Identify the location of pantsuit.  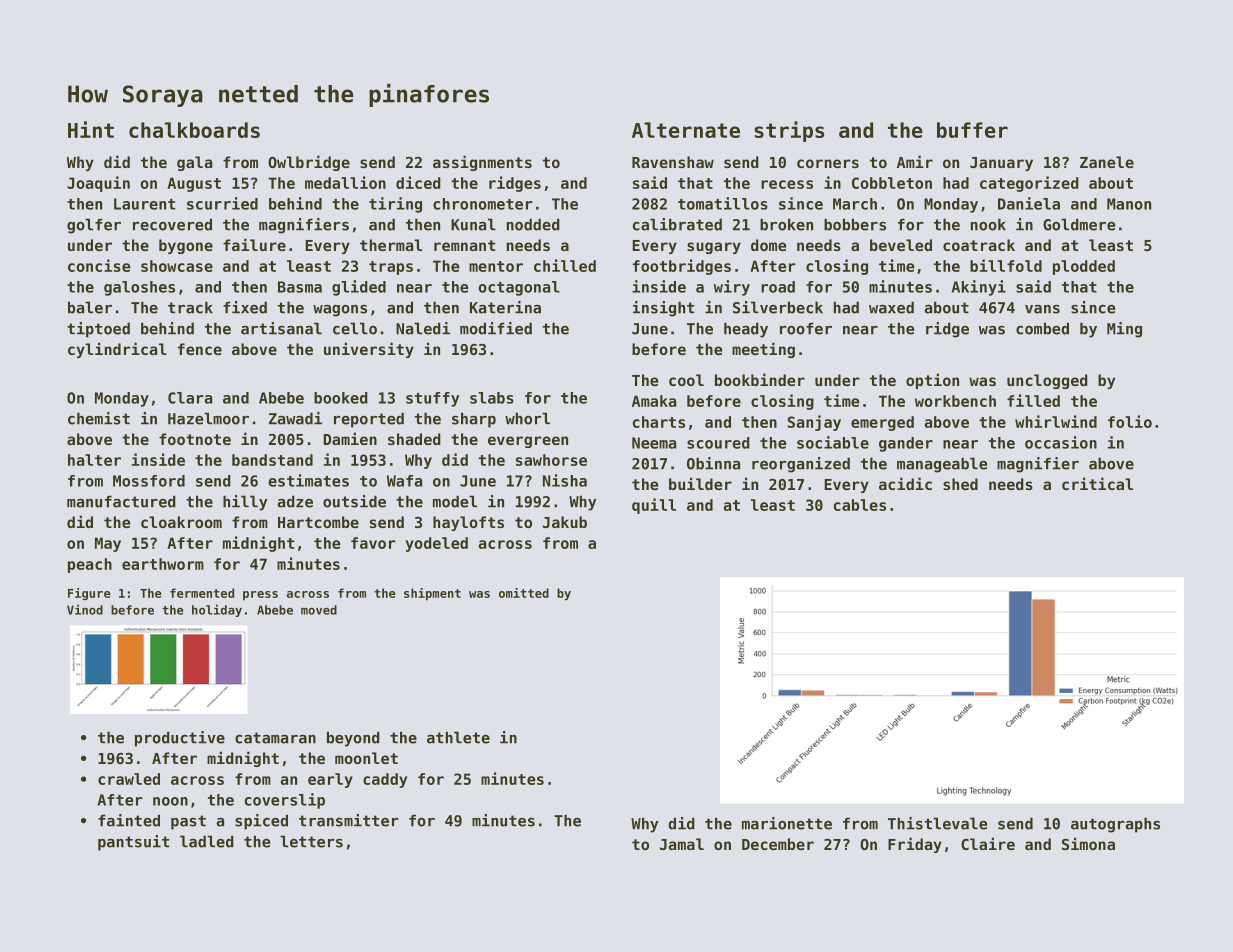
(133, 843).
